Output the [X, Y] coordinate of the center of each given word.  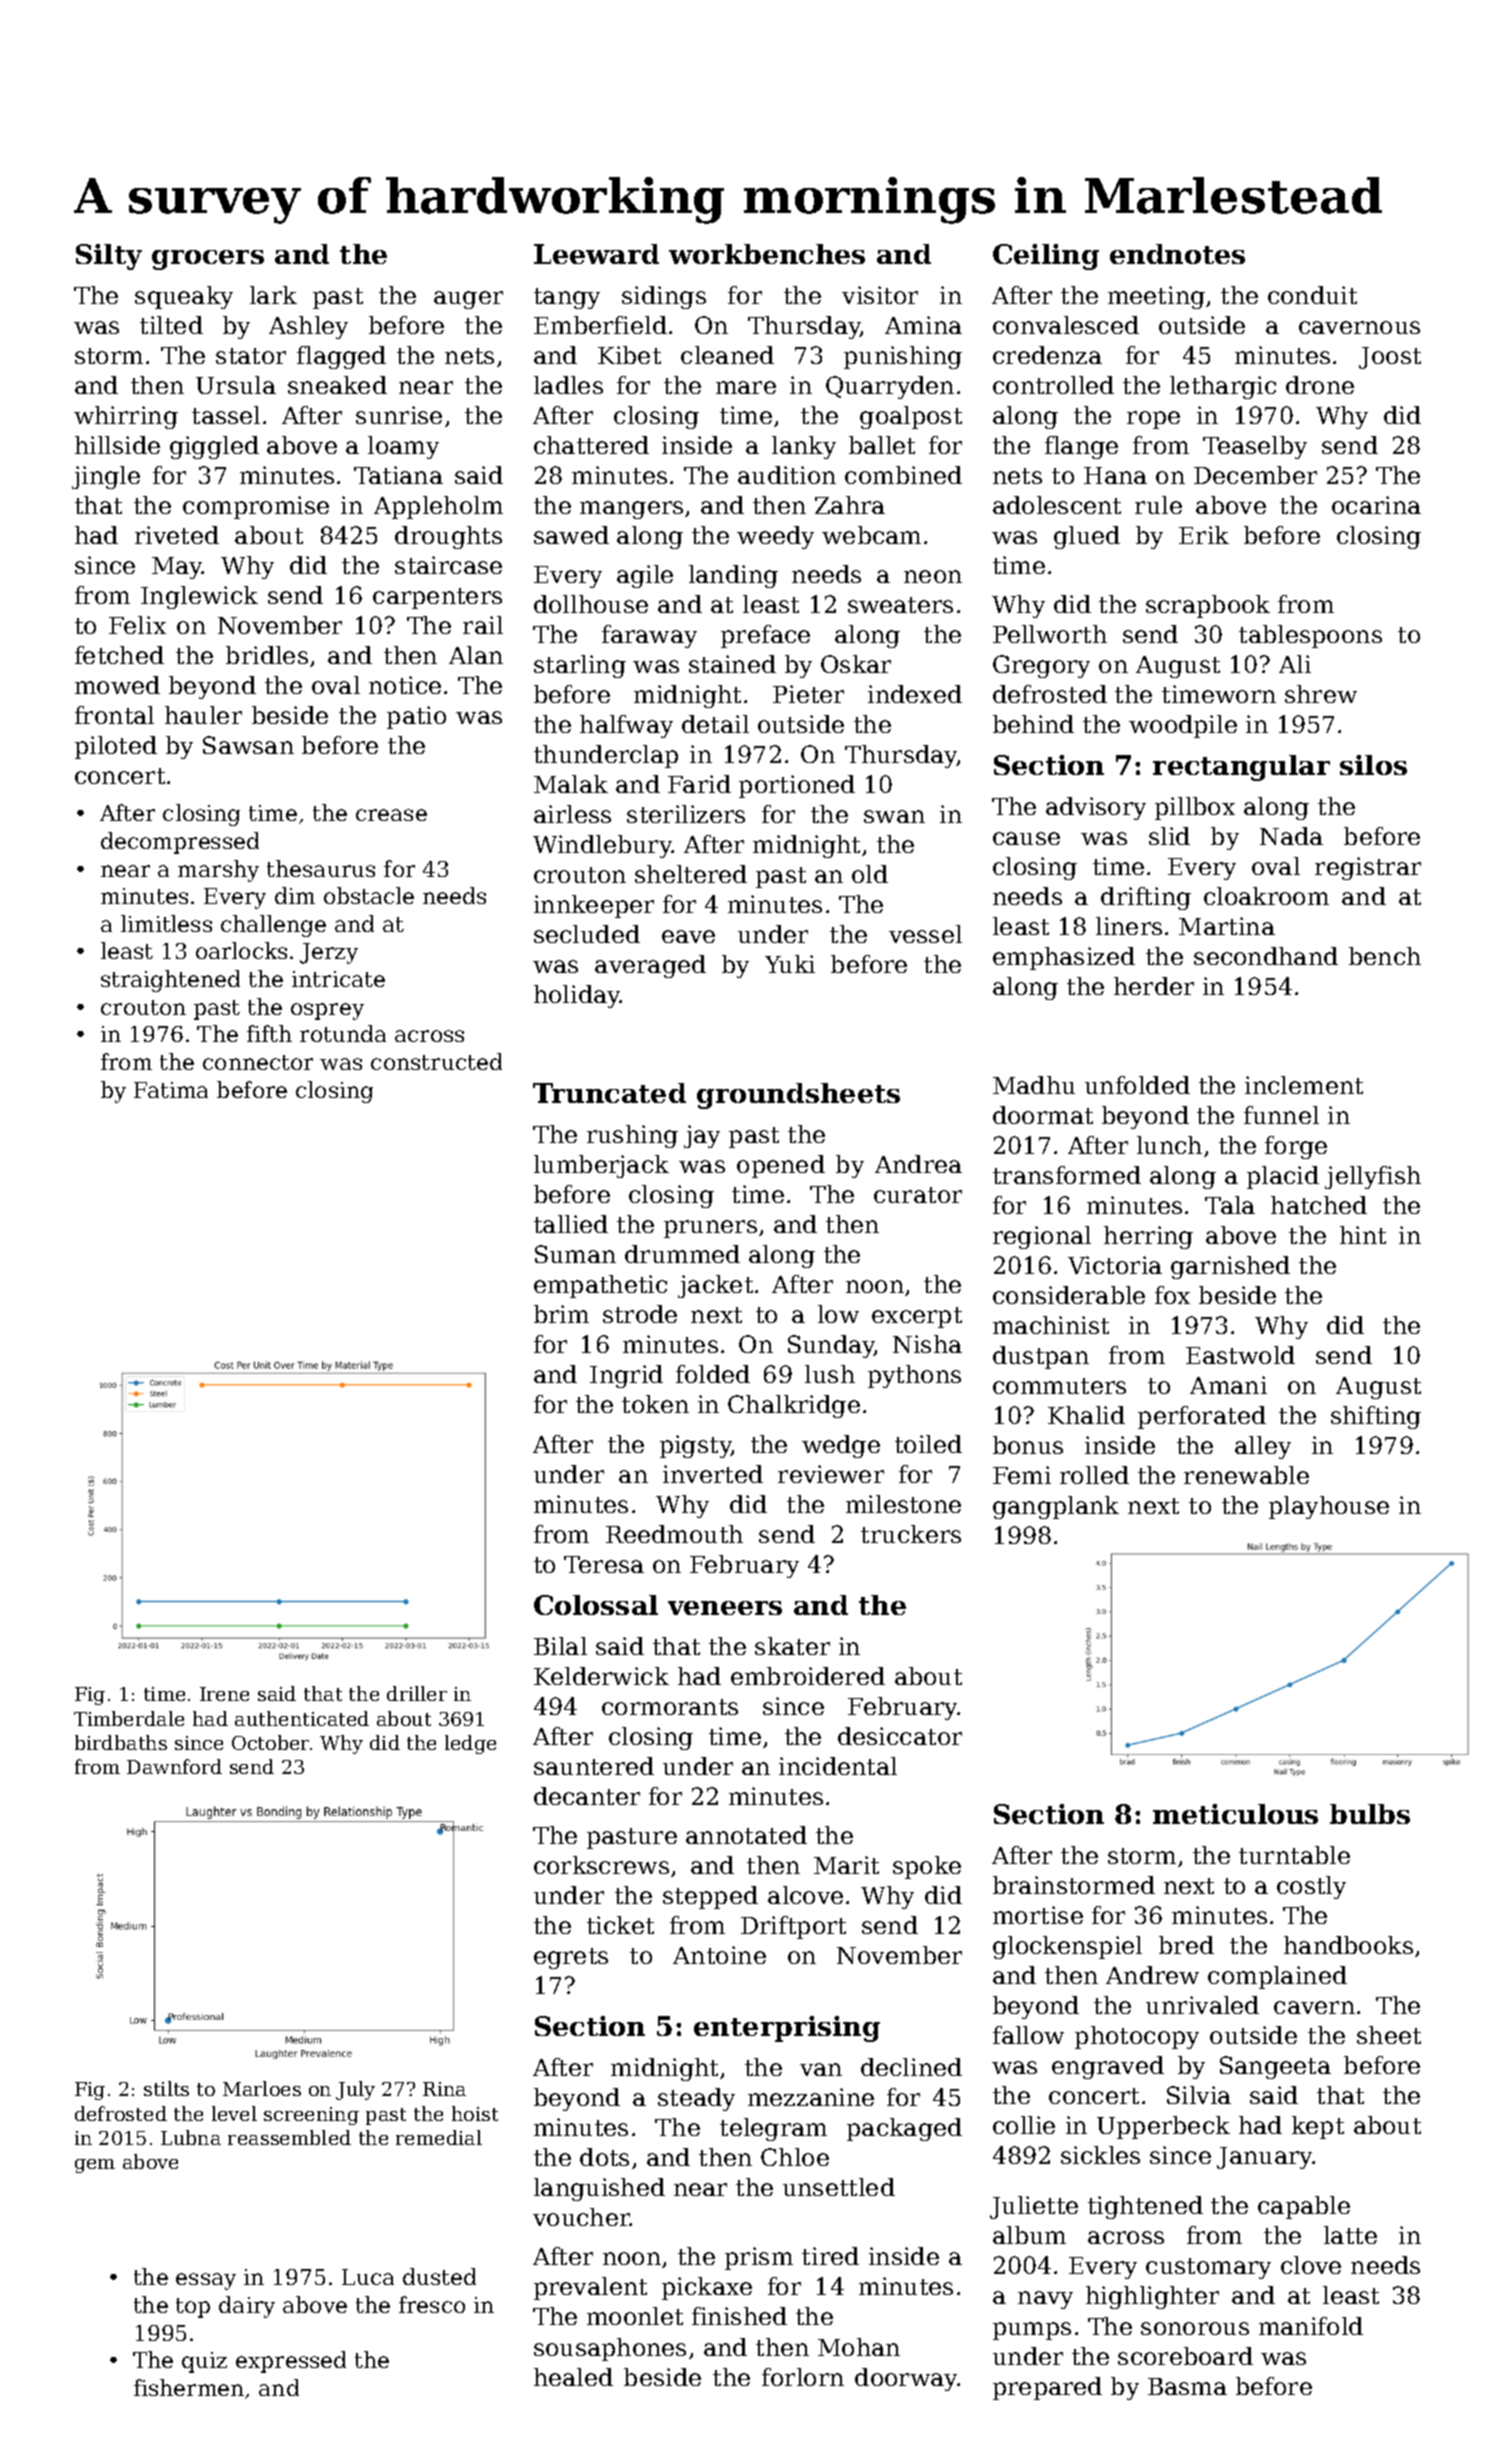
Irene [224, 1694]
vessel [925, 934]
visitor [880, 295]
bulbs [1370, 1814]
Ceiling [1046, 257]
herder [1154, 986]
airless [572, 814]
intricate [338, 979]
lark [273, 295]
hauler [203, 715]
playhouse [1329, 1507]
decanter [587, 1796]
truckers [911, 1534]
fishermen [189, 2387]
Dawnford [174, 1766]
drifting [1146, 898]
